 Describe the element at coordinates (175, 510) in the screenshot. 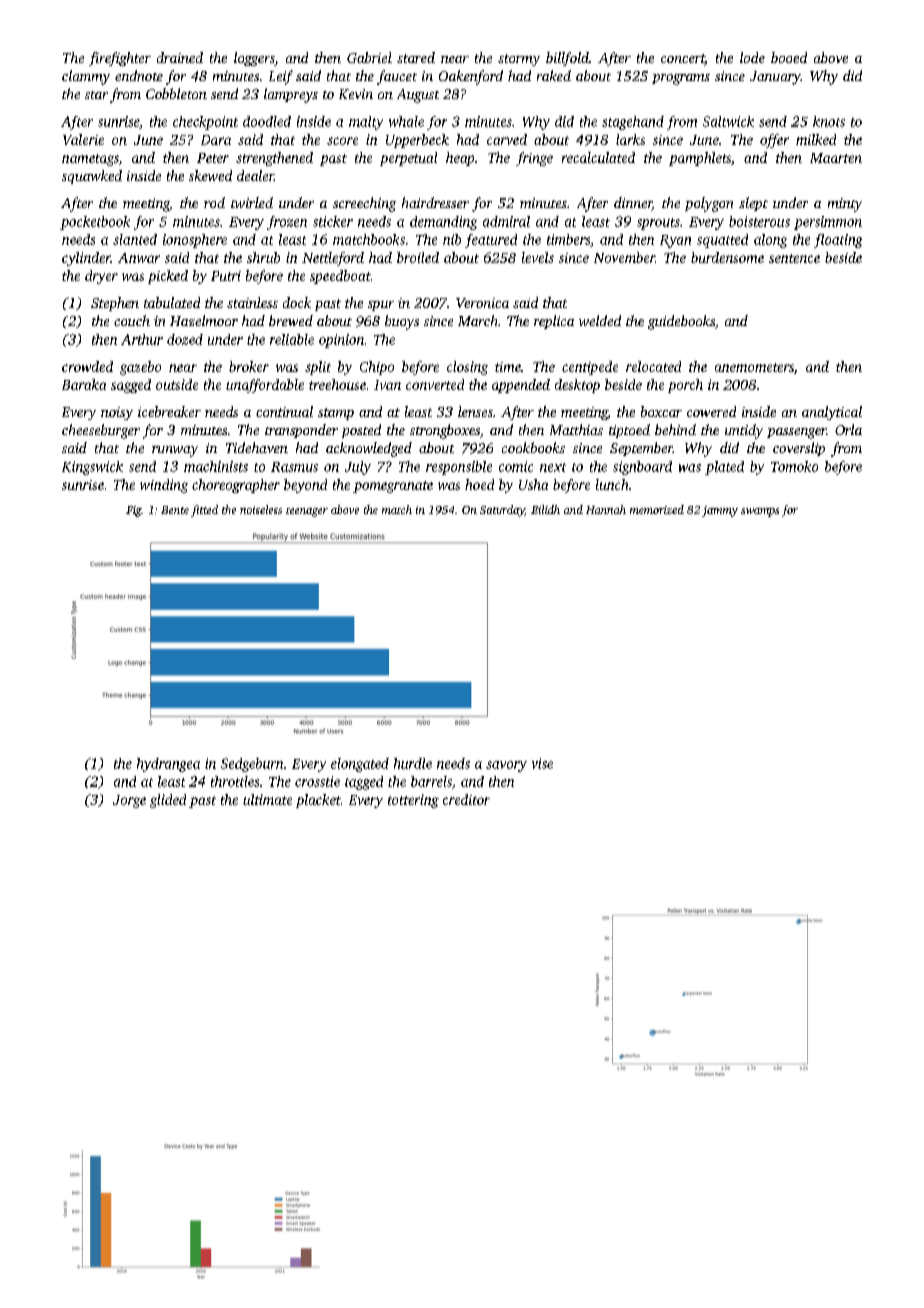

I see `Bente` at that location.
